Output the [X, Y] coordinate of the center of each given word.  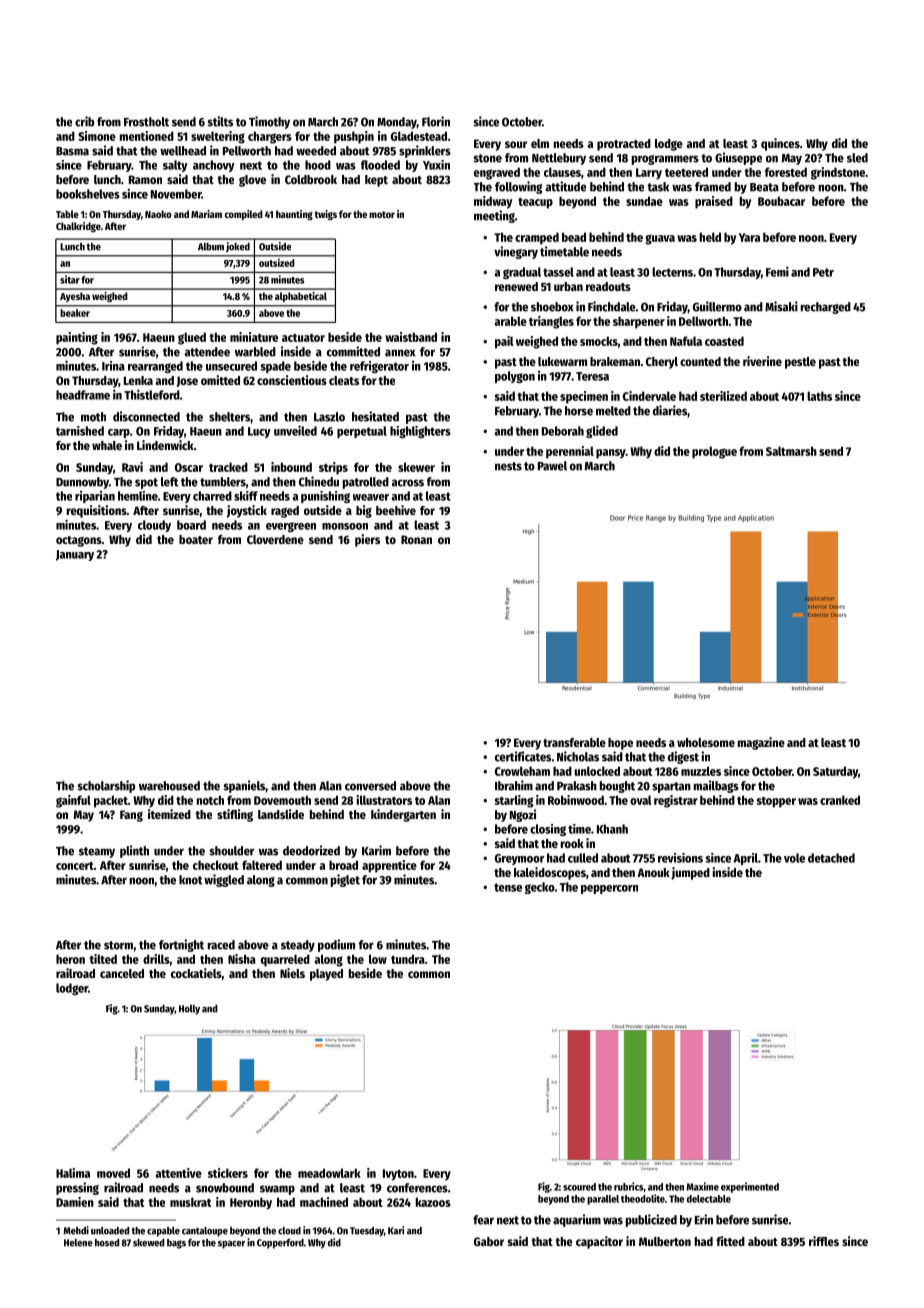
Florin [436, 121]
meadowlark [329, 1173]
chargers [270, 137]
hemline [138, 496]
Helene [78, 1243]
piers [367, 540]
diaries [670, 410]
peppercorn [609, 889]
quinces [780, 144]
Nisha [242, 959]
